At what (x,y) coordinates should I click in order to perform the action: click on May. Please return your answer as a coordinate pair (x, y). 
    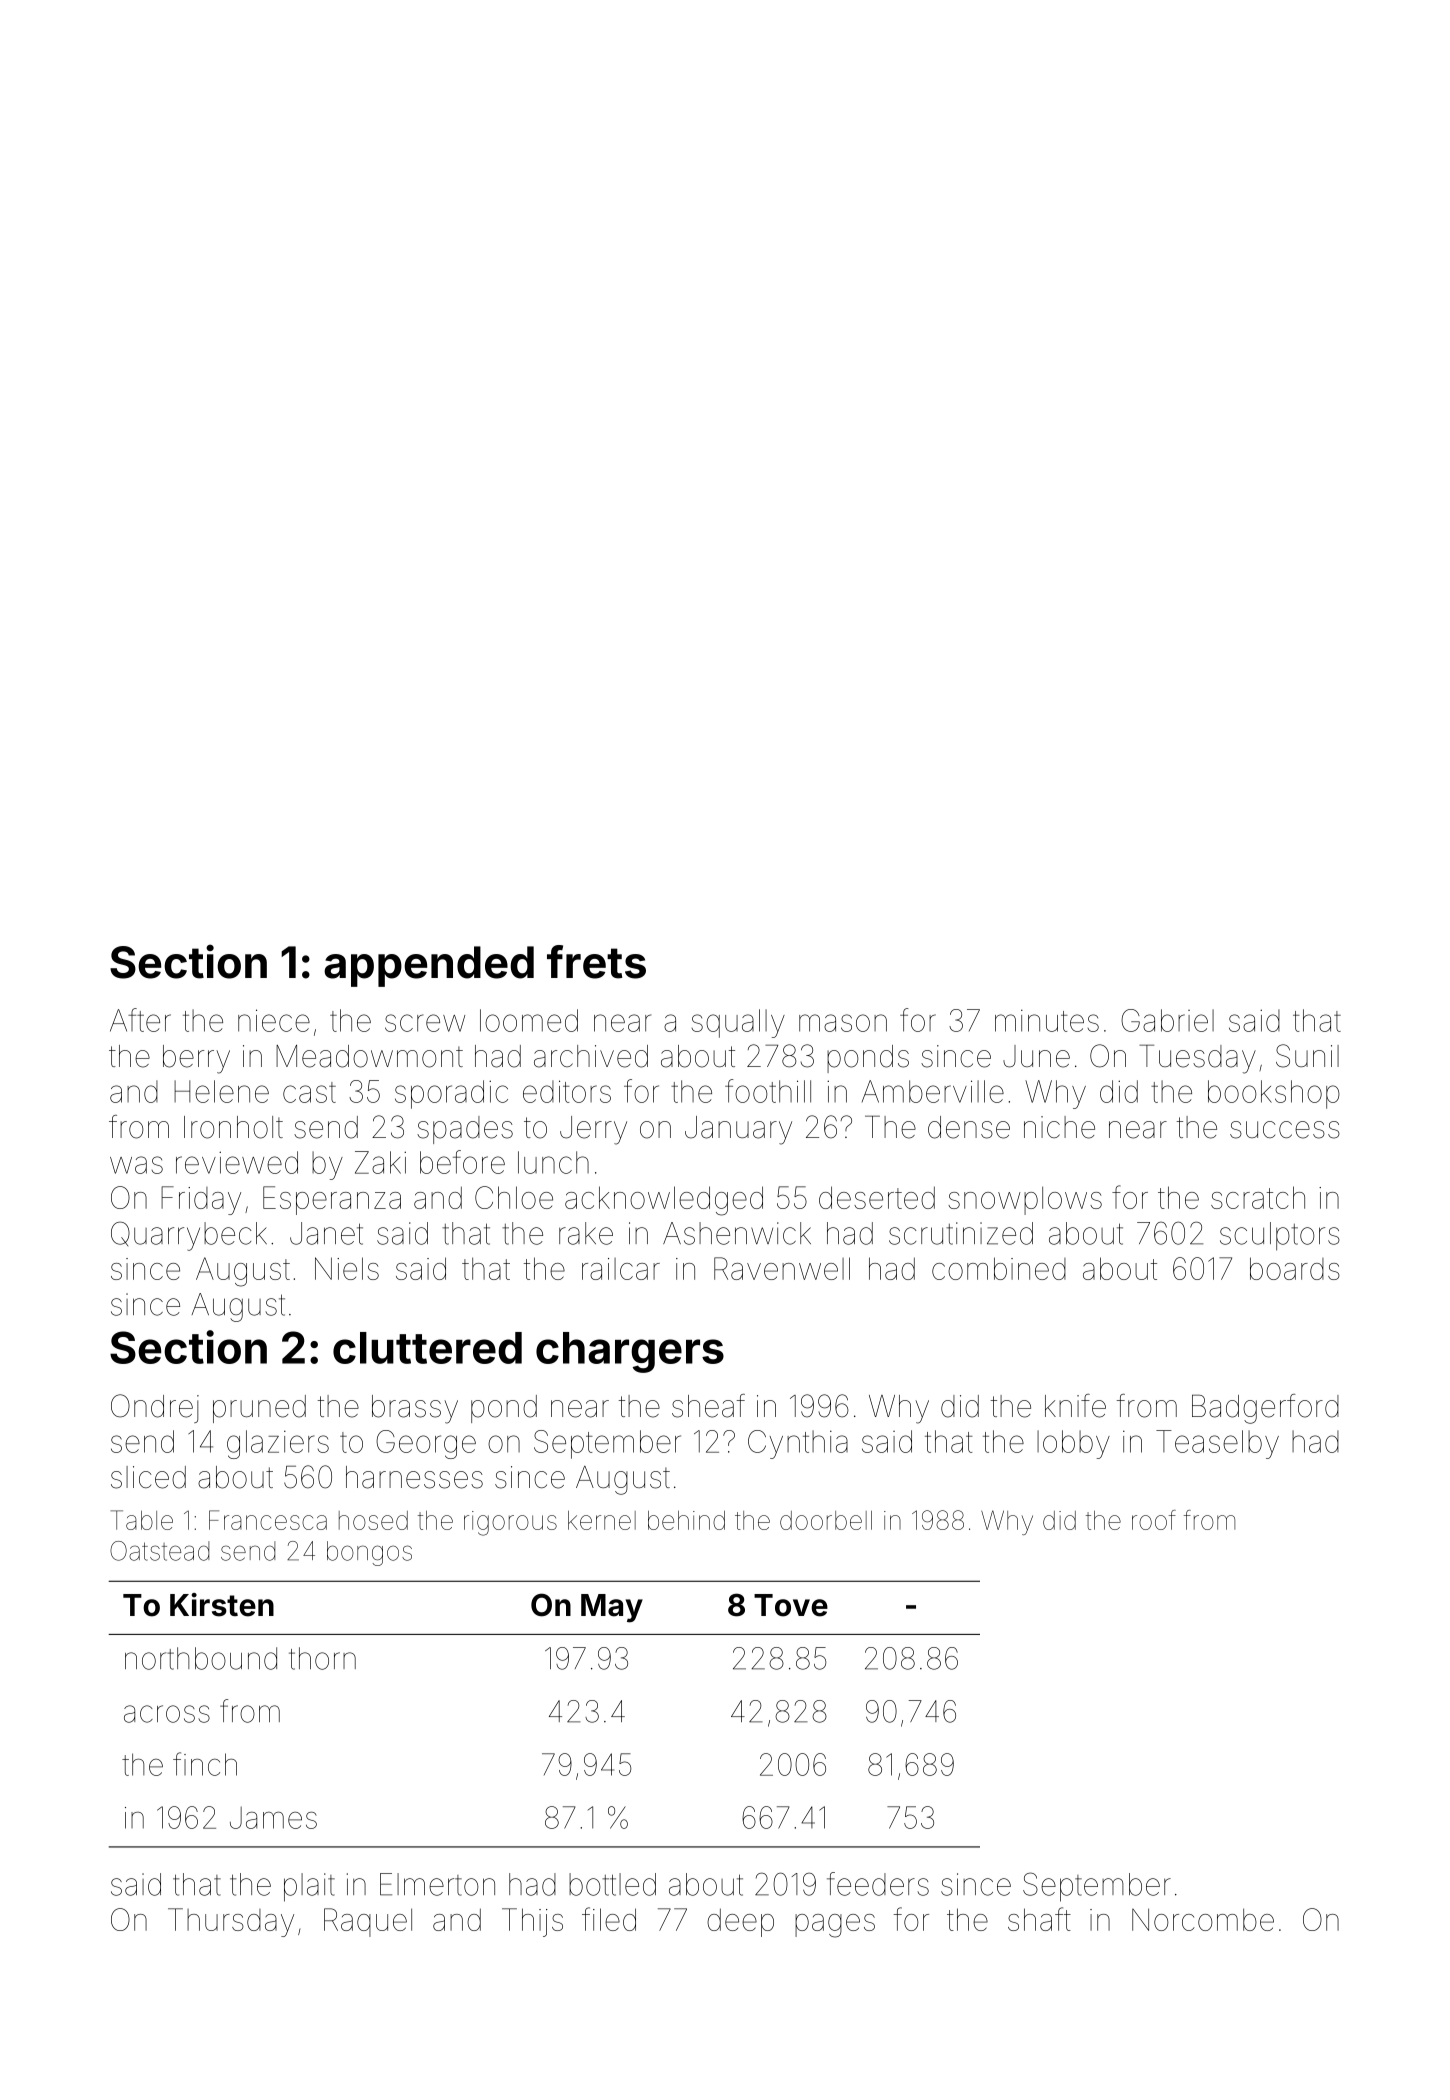
    Looking at the image, I should click on (612, 1608).
